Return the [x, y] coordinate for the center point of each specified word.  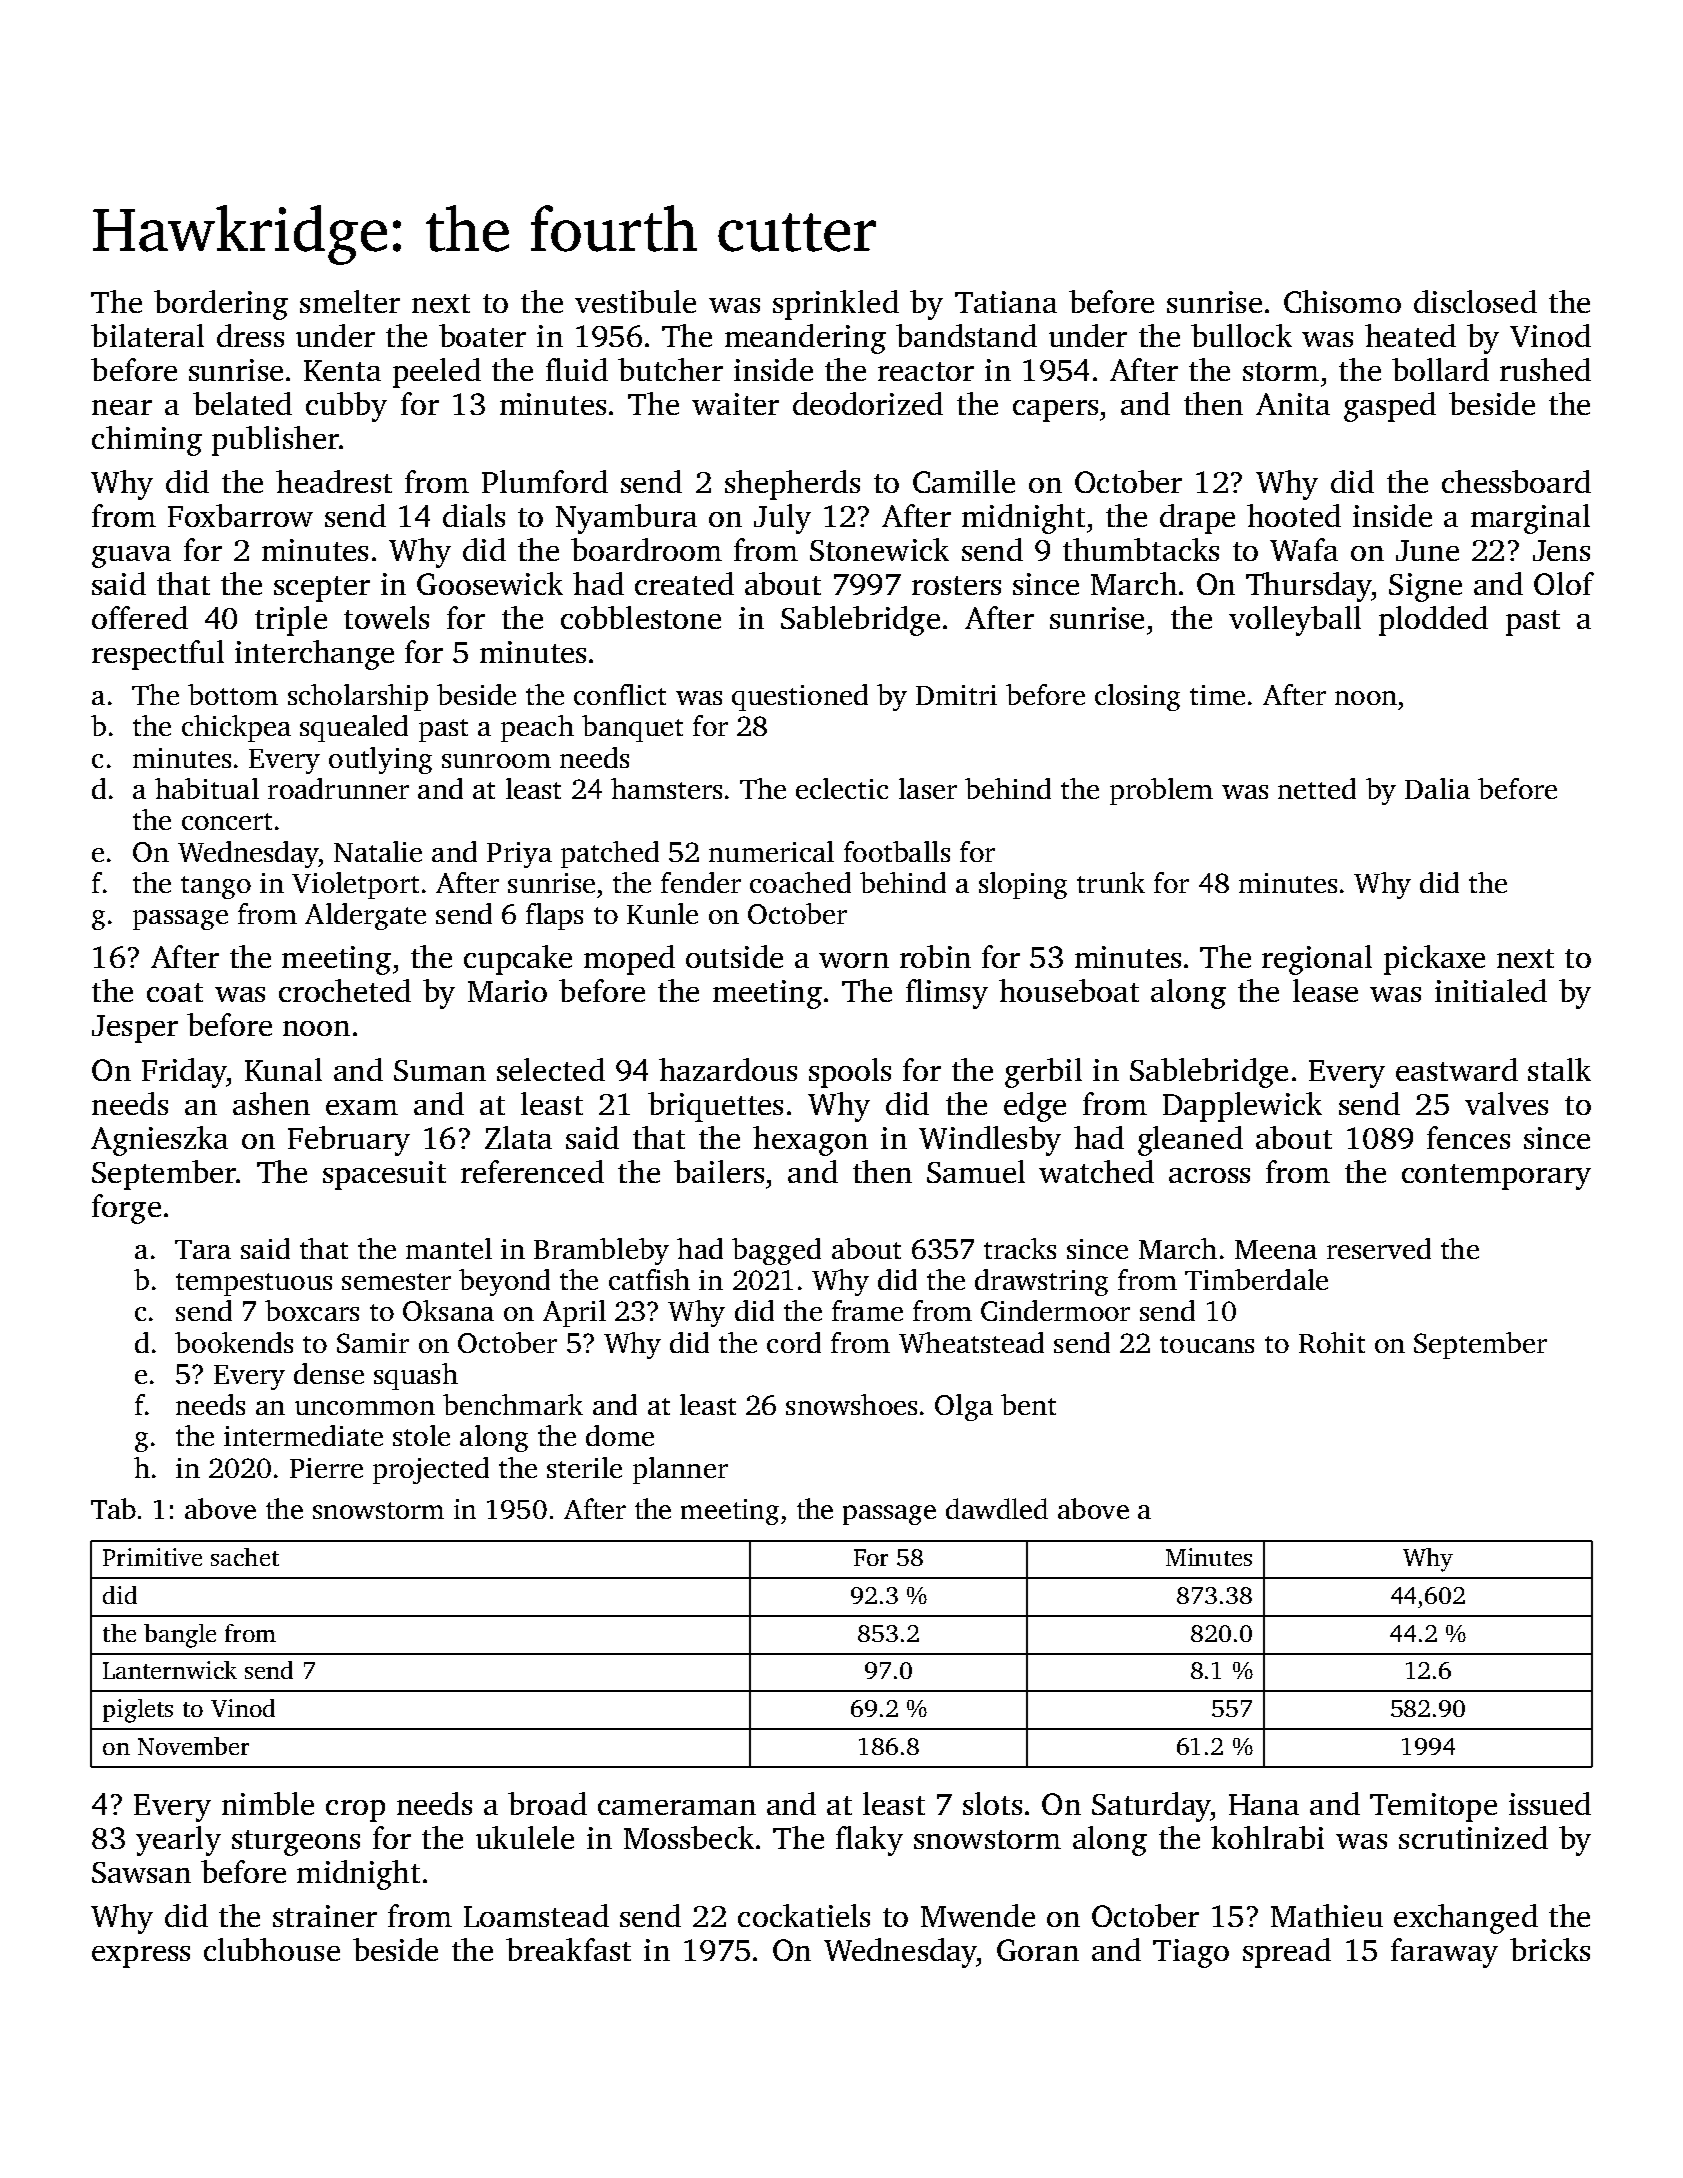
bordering [221, 305]
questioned [800, 697]
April [574, 1313]
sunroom [496, 761]
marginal [1530, 519]
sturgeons [296, 1843]
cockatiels [804, 1915]
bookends [234, 1342]
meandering [805, 339]
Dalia [1437, 788]
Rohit [1332, 1342]
